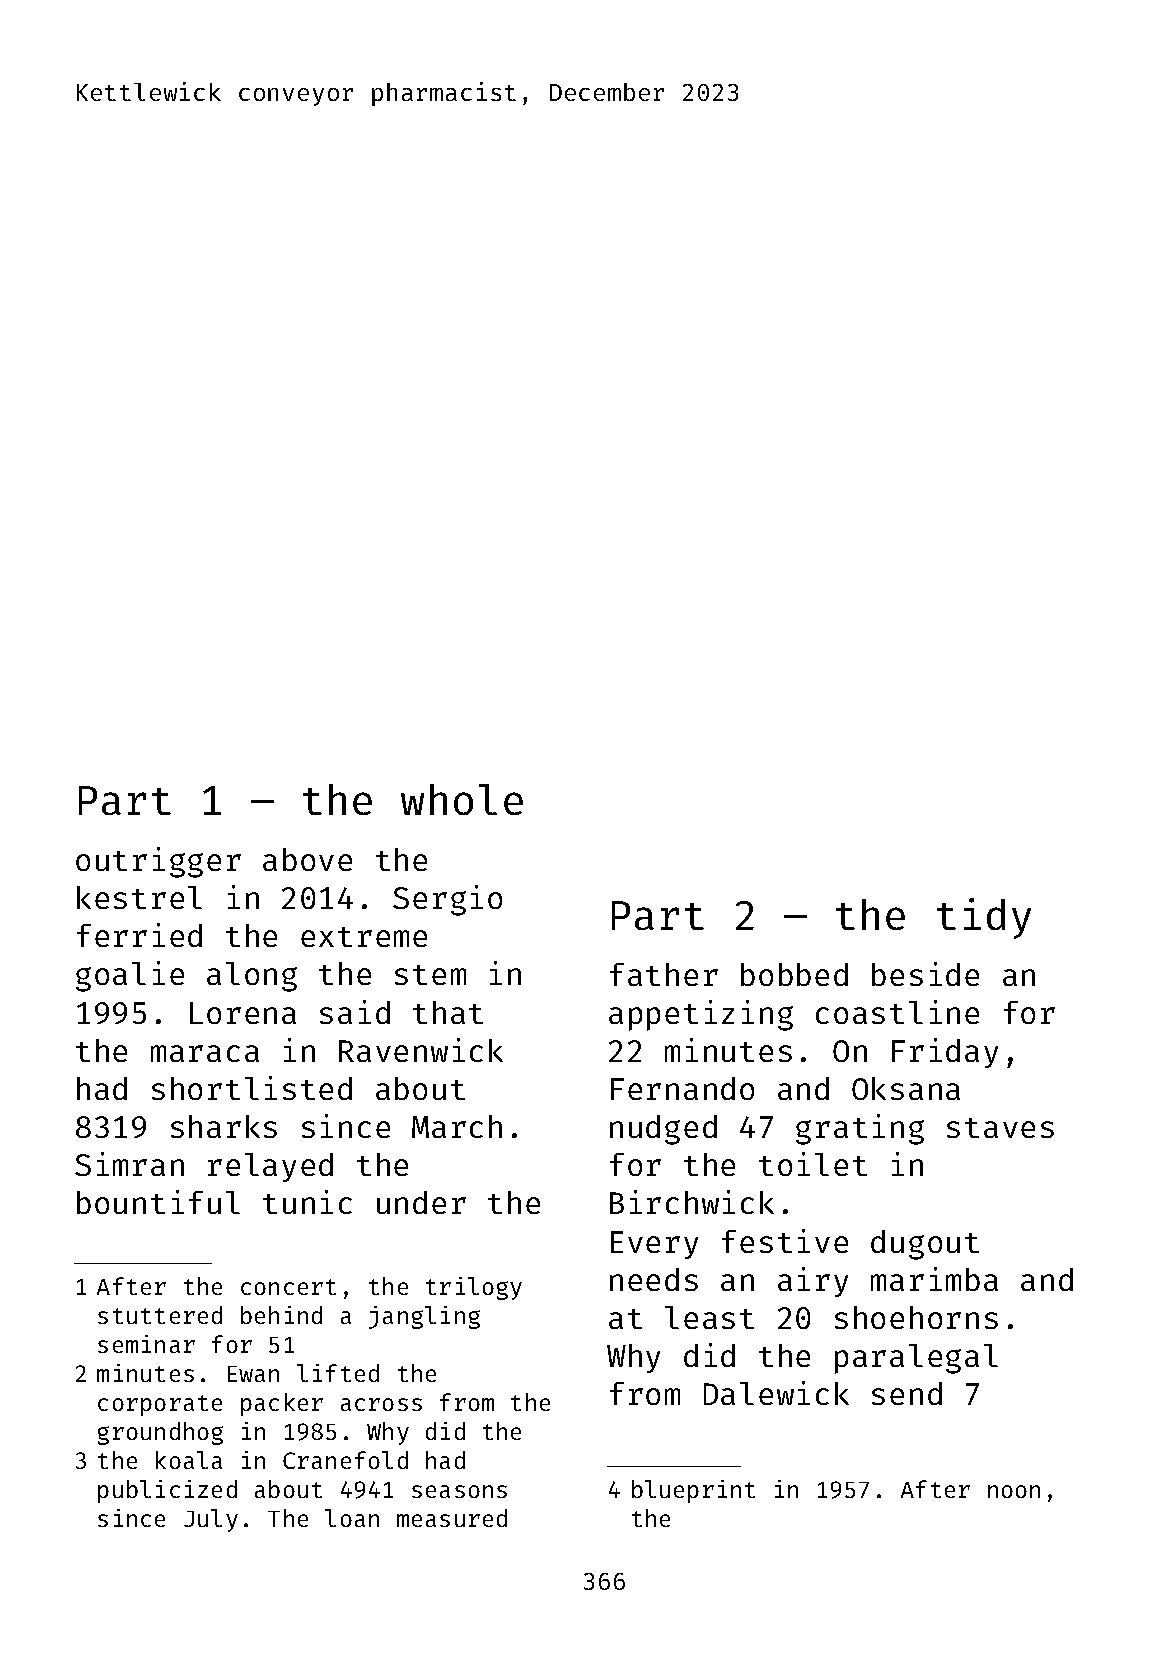 Image resolution: width=1165 pixels, height=1654 pixels. What do you see at coordinates (352, 1518) in the document?
I see `loan` at bounding box center [352, 1518].
